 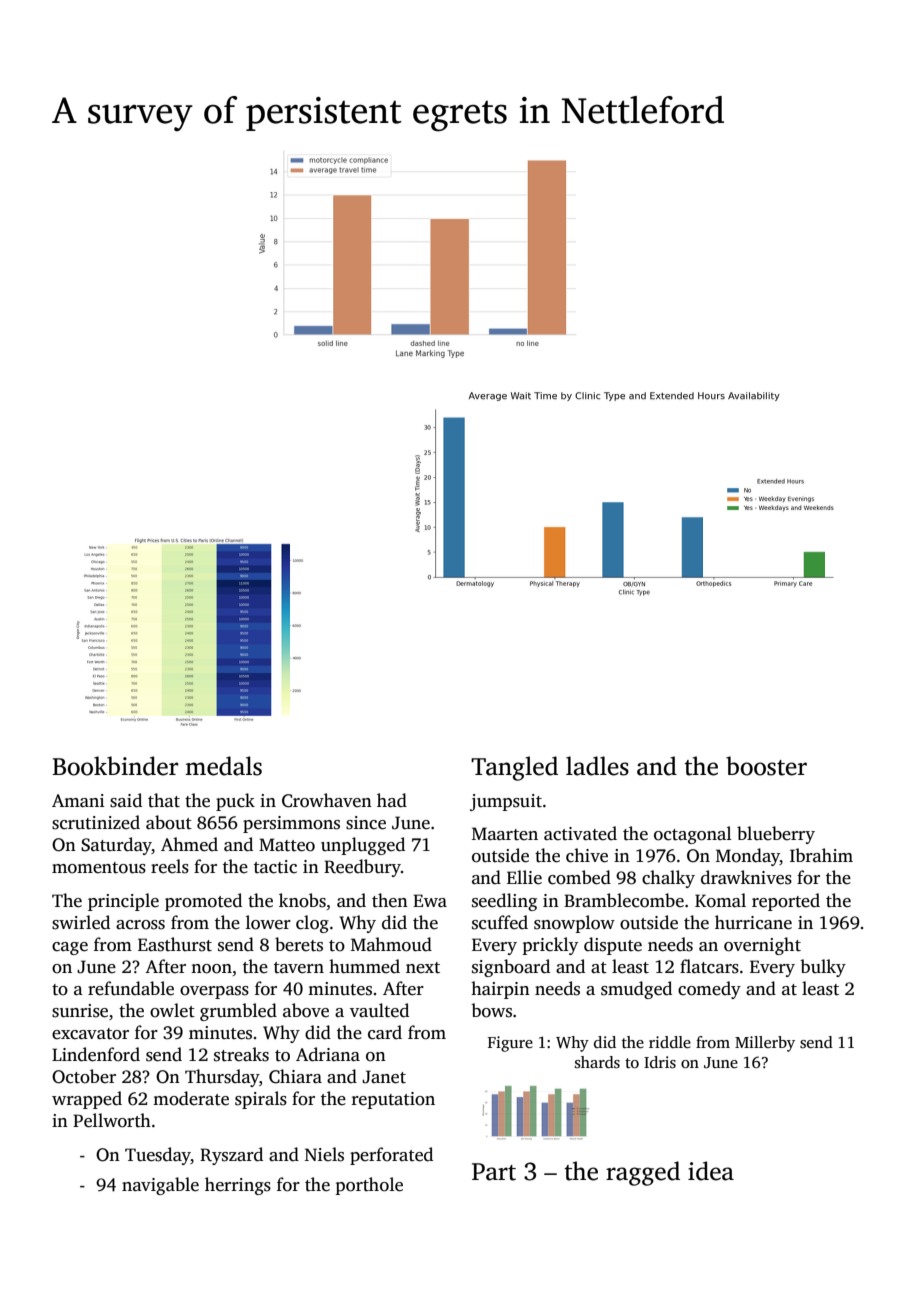 I want to click on Ibrahim, so click(x=821, y=855).
